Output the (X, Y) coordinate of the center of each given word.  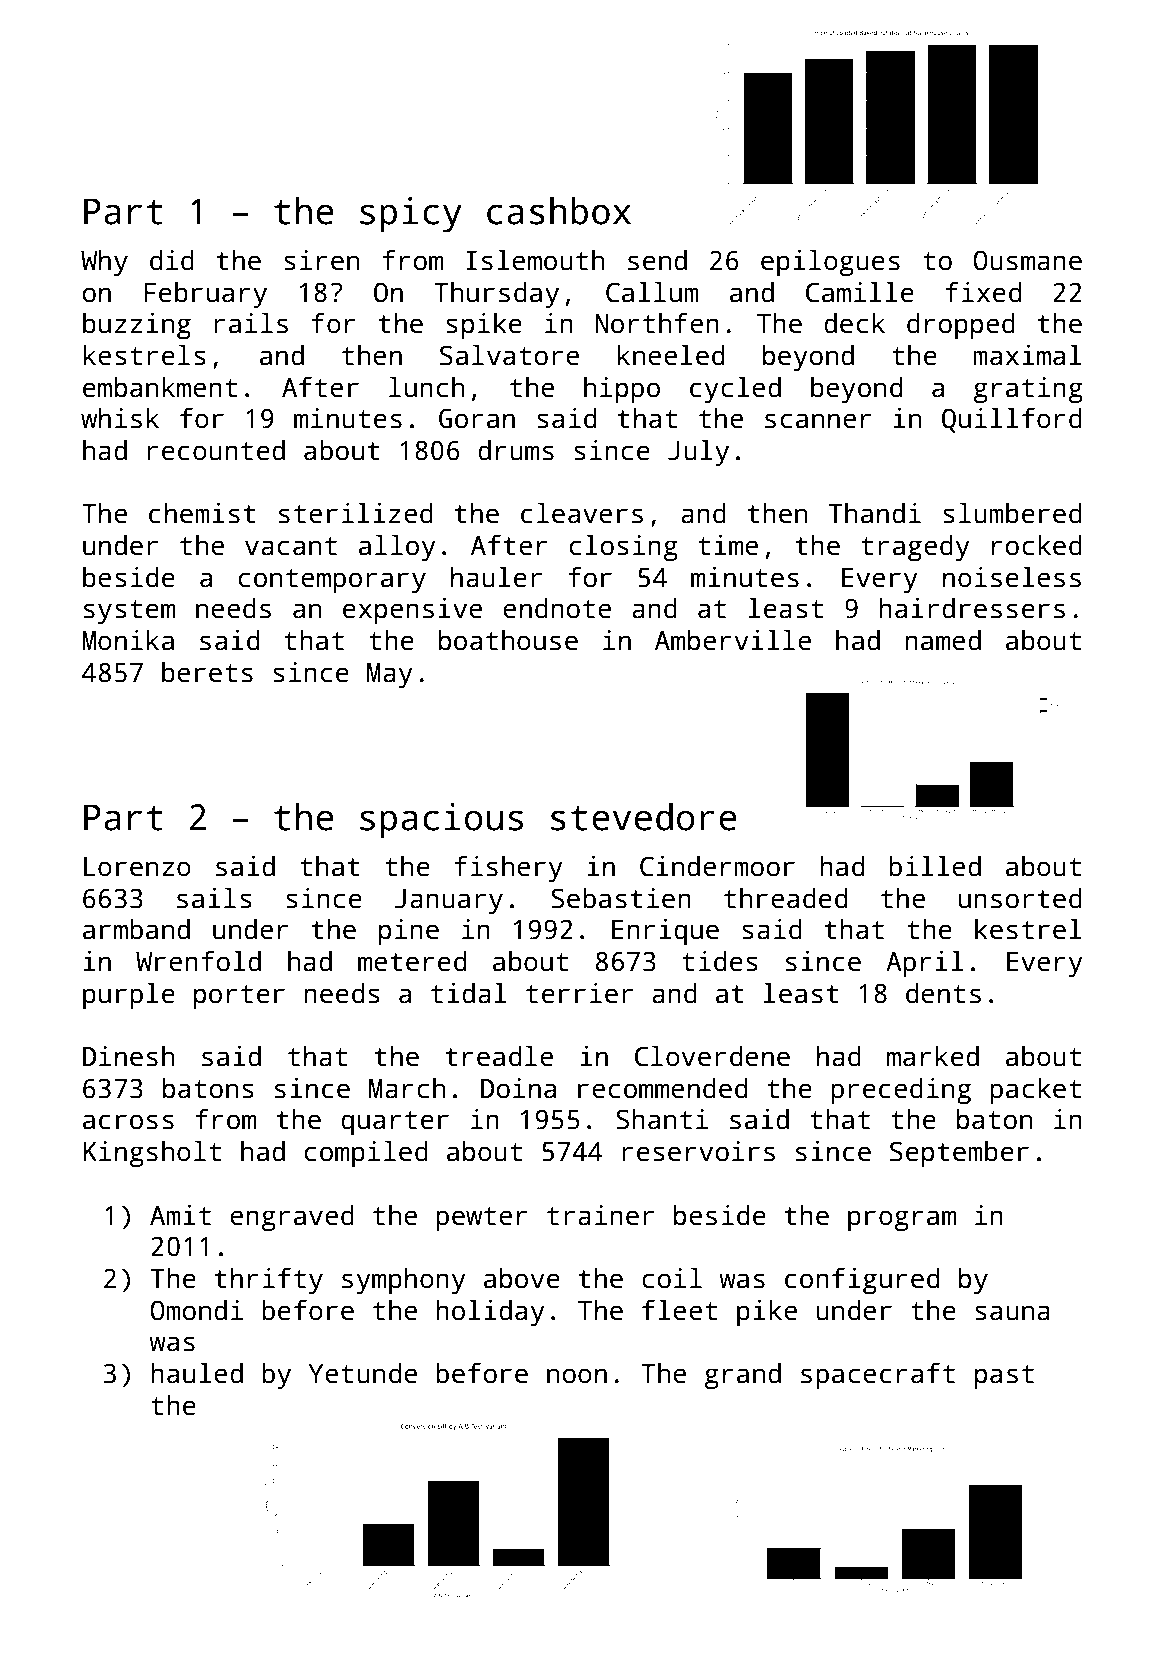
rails (251, 323)
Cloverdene (712, 1056)
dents (943, 993)
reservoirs (698, 1151)
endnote (557, 608)
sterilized (356, 513)
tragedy (915, 548)
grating (1028, 390)
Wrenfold (198, 961)
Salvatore (509, 355)
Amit (180, 1215)
